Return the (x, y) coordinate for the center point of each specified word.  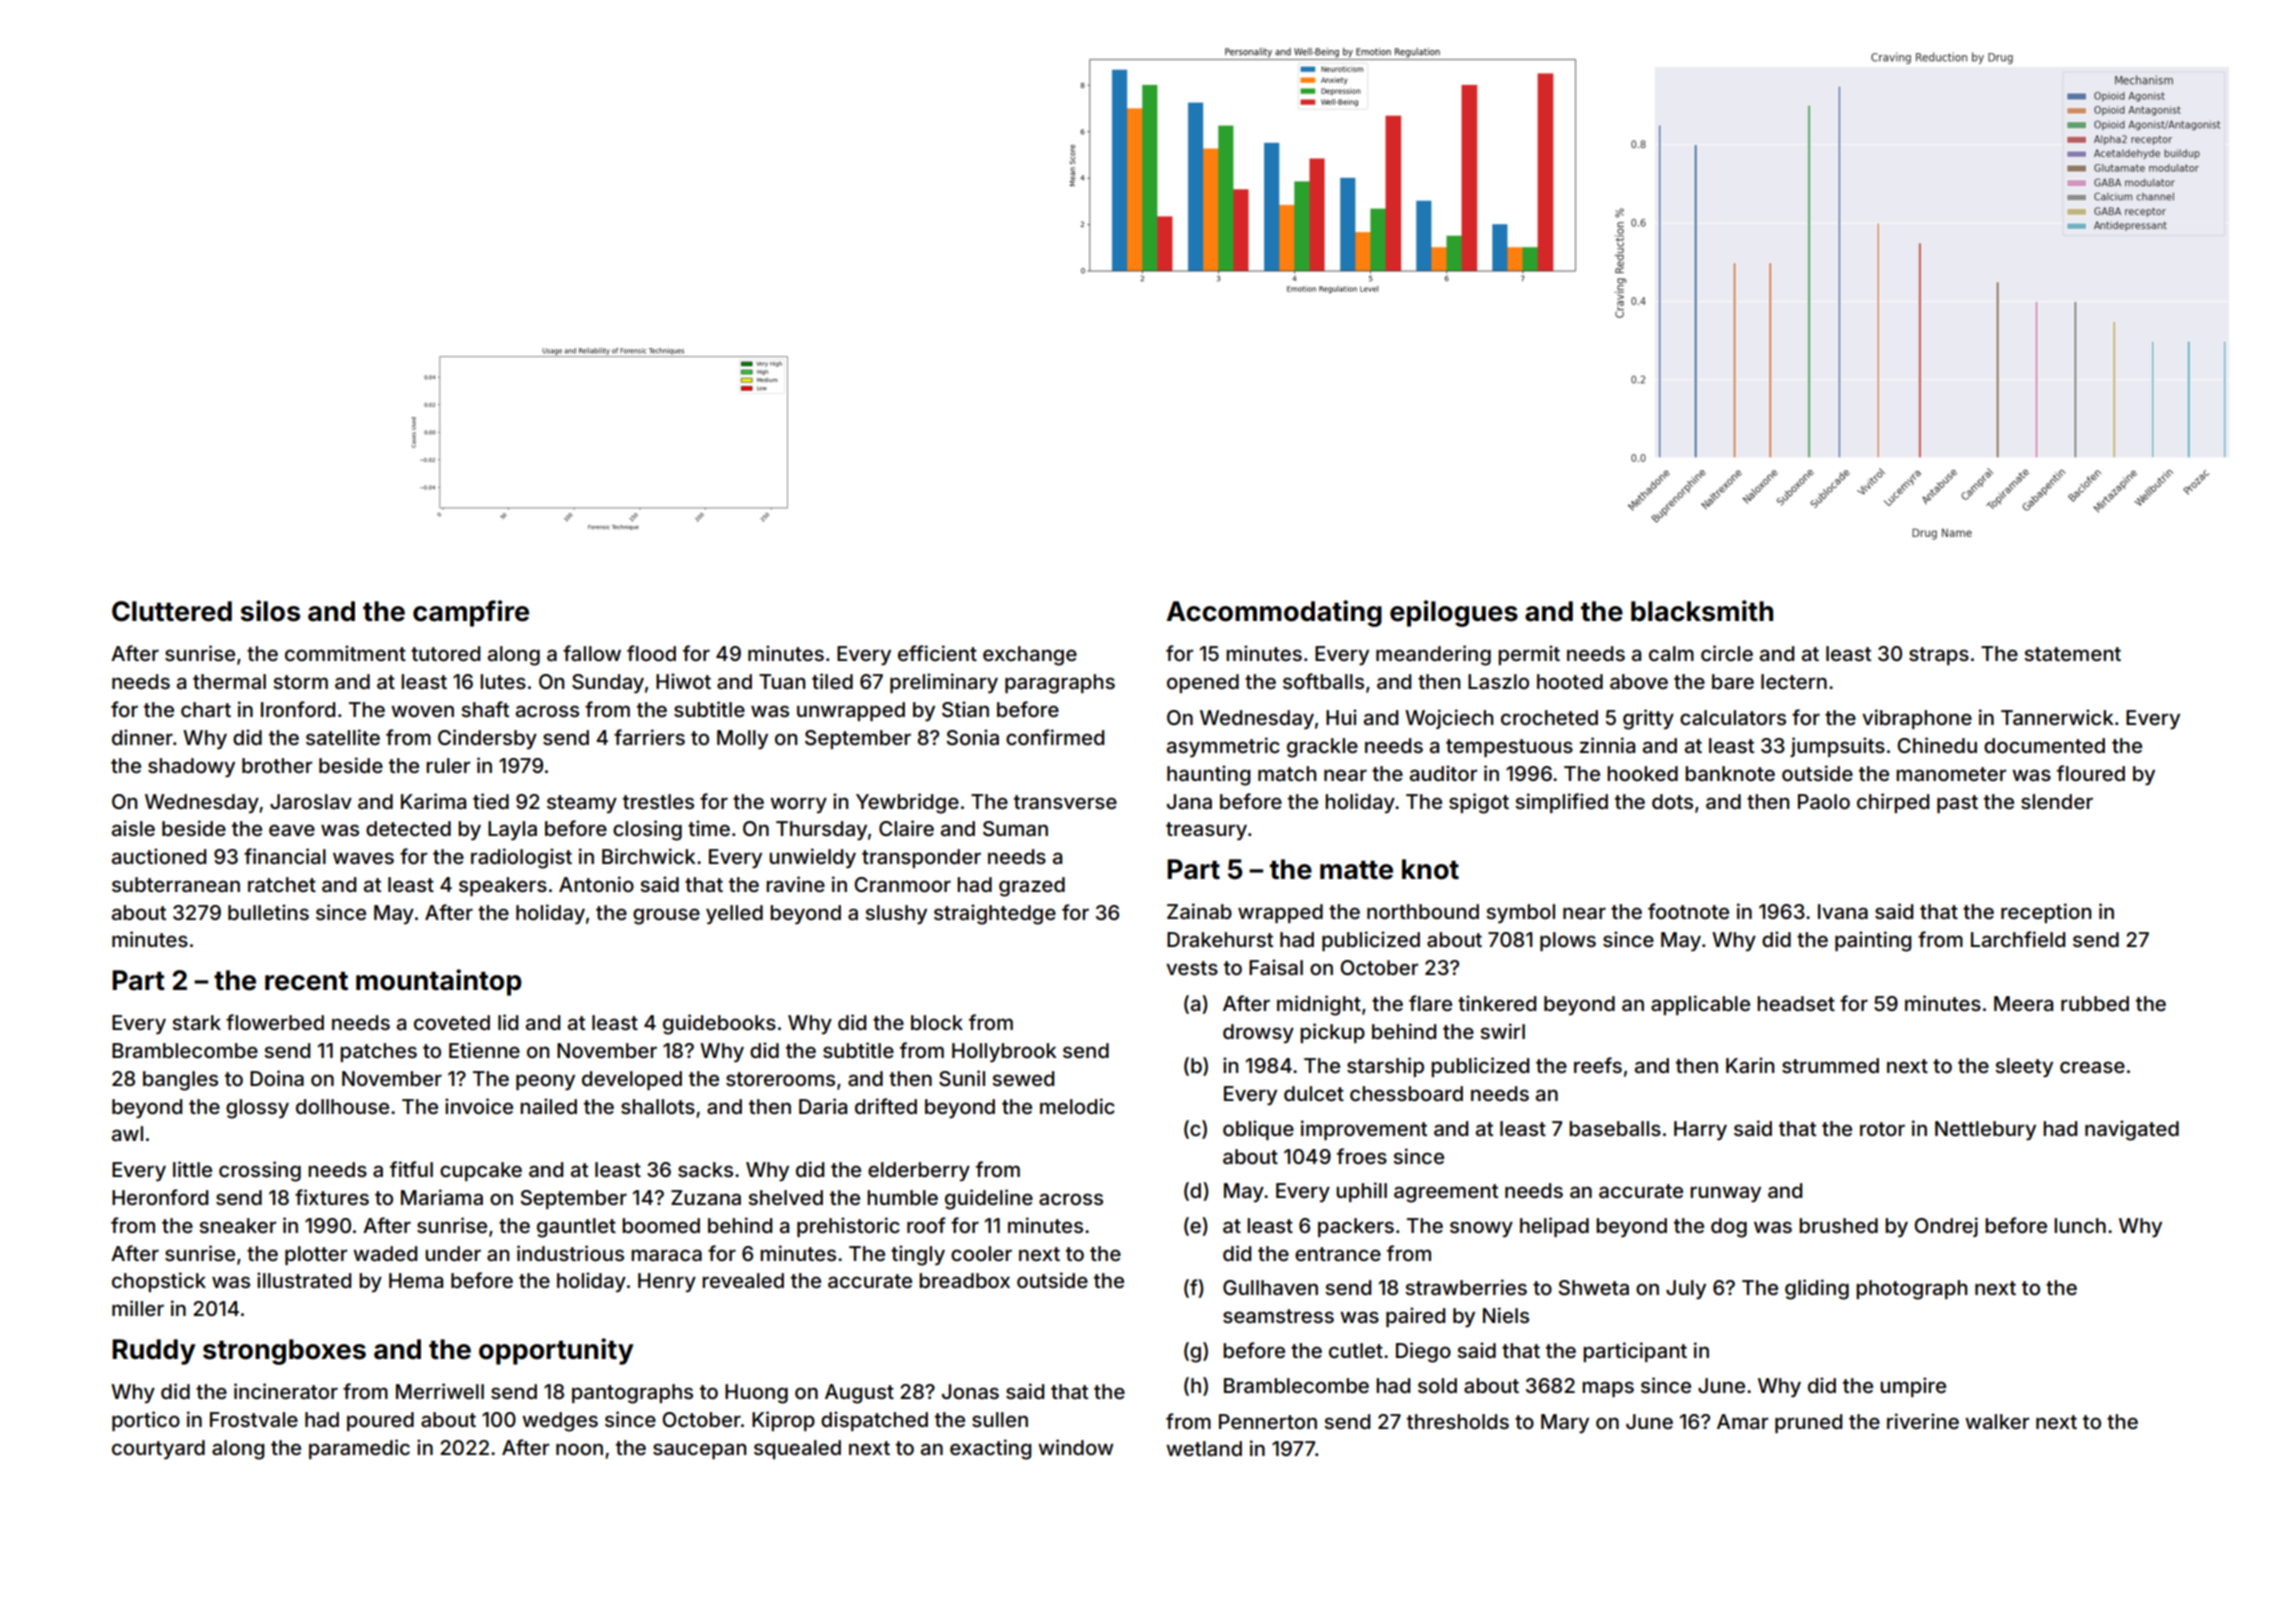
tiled (832, 681)
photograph (1911, 1290)
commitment (345, 653)
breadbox (964, 1280)
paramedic (359, 1449)
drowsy (1258, 1033)
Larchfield (2018, 939)
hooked (1642, 773)
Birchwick (649, 856)
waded (385, 1253)
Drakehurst (1220, 939)
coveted (452, 1022)
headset (1796, 1003)
